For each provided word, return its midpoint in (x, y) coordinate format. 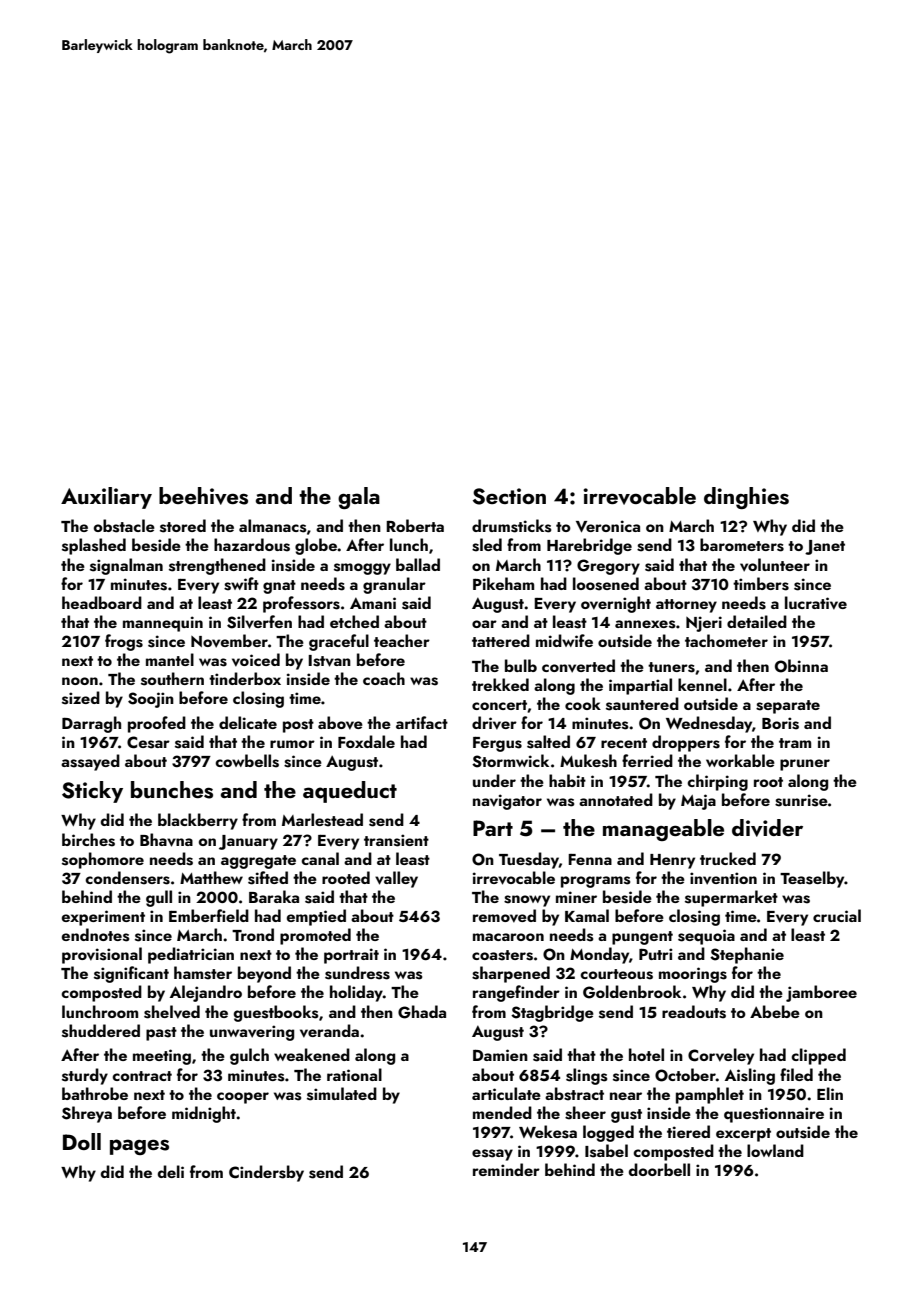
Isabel (606, 1151)
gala (359, 498)
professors (301, 604)
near (626, 1096)
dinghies (746, 498)
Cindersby (266, 1173)
